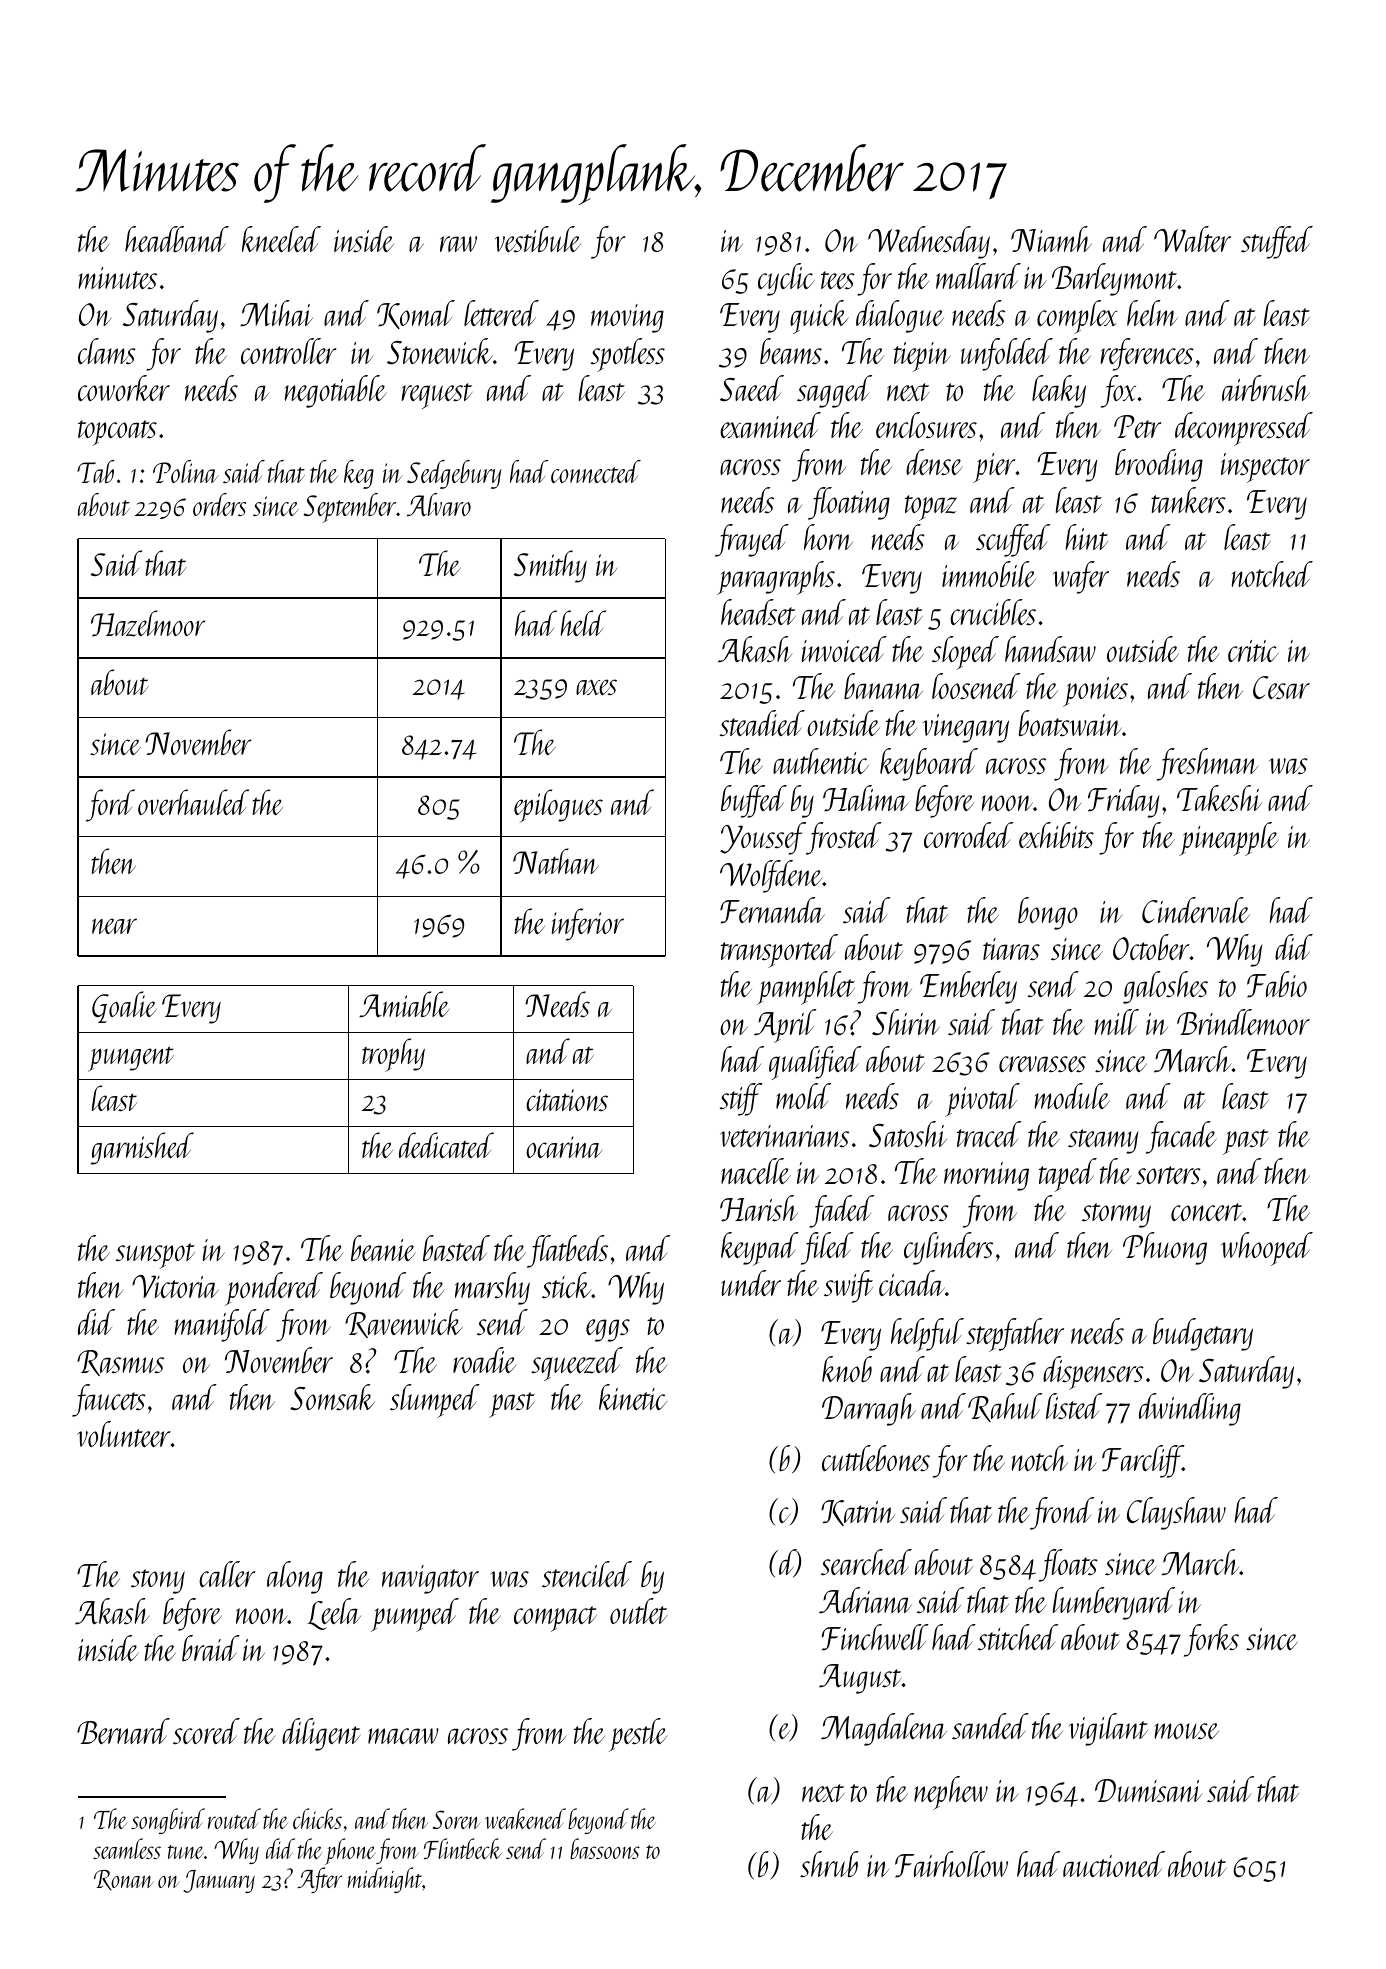  What do you see at coordinates (785, 1026) in the screenshot?
I see `April` at bounding box center [785, 1026].
